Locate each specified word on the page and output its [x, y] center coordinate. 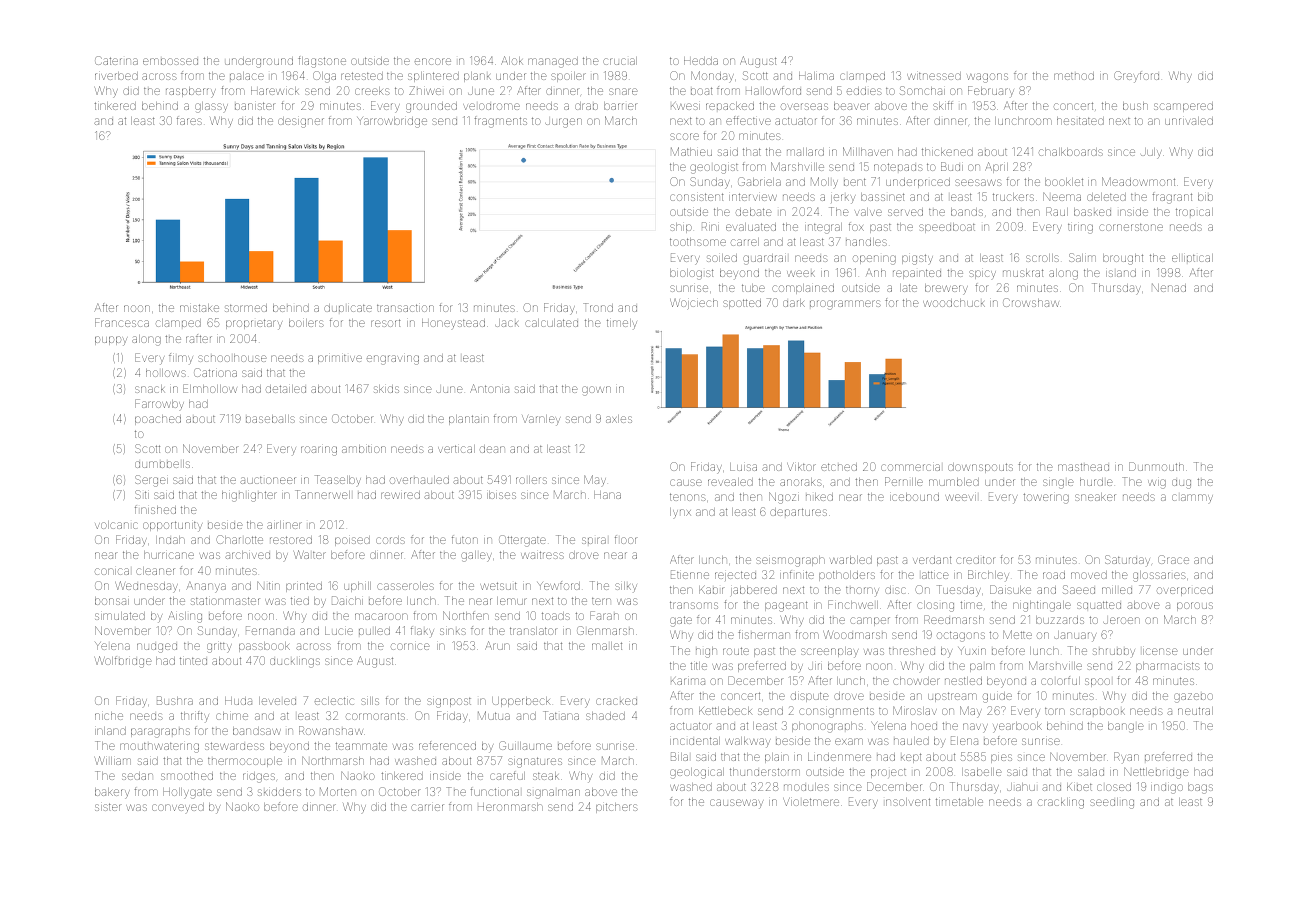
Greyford [1136, 77]
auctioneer [268, 480]
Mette [1017, 634]
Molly [824, 182]
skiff [943, 105]
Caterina [116, 60]
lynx [680, 512]
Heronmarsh [510, 807]
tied [300, 601]
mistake [199, 308]
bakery [112, 793]
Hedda [701, 61]
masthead [1083, 467]
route [736, 651]
